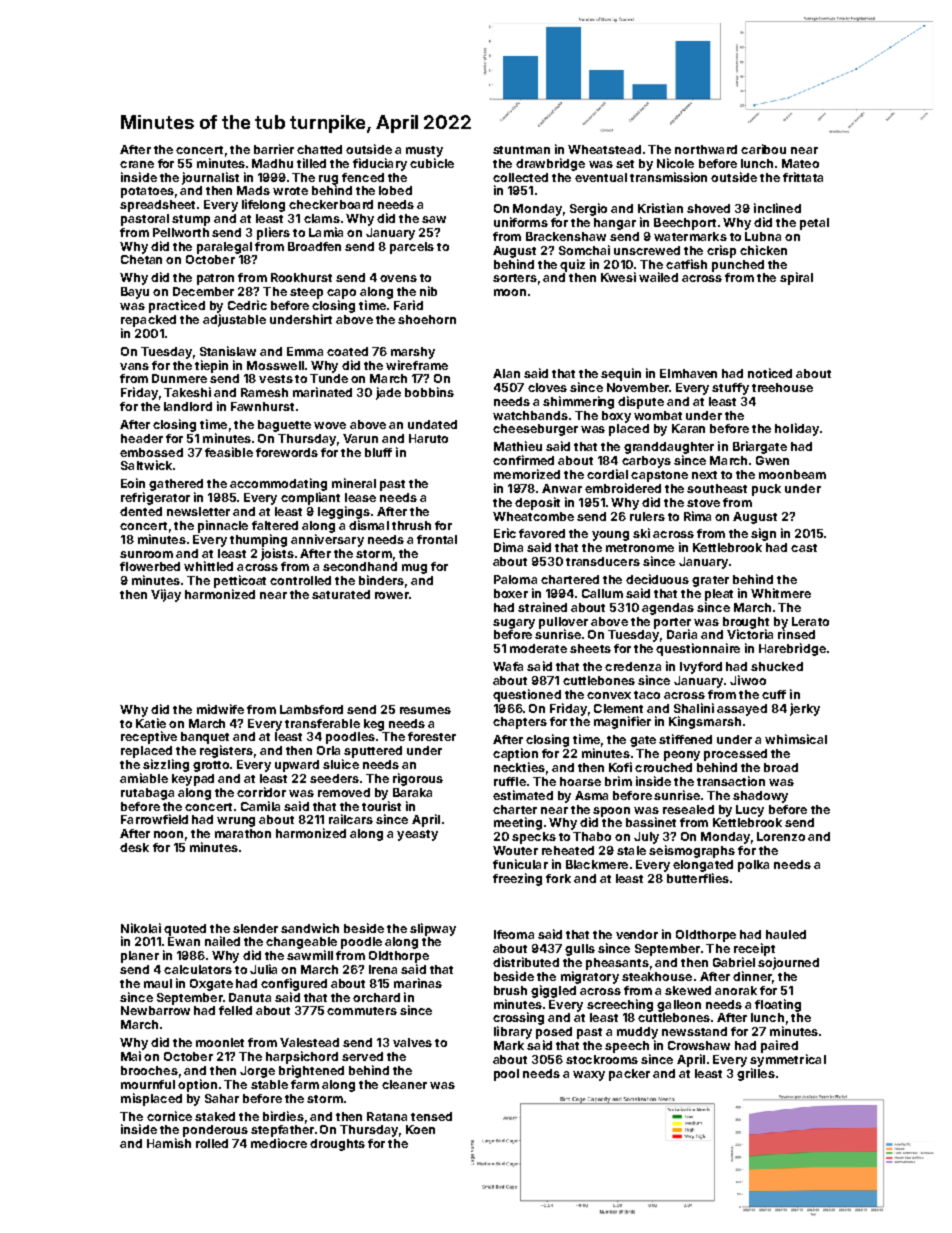  What do you see at coordinates (738, 266) in the document?
I see `punched` at bounding box center [738, 266].
